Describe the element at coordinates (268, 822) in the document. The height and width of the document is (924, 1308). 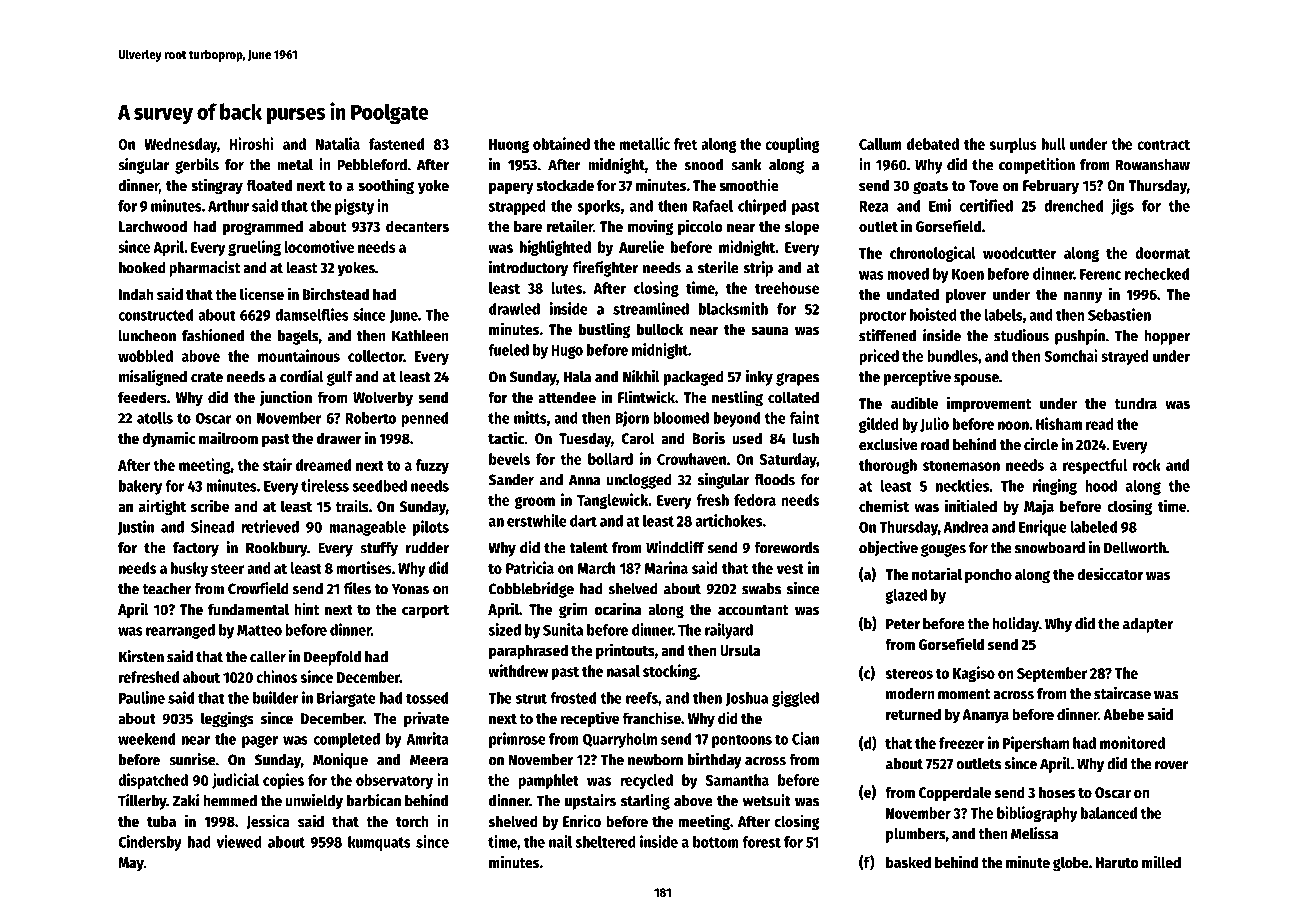
I see `Jessica` at that location.
